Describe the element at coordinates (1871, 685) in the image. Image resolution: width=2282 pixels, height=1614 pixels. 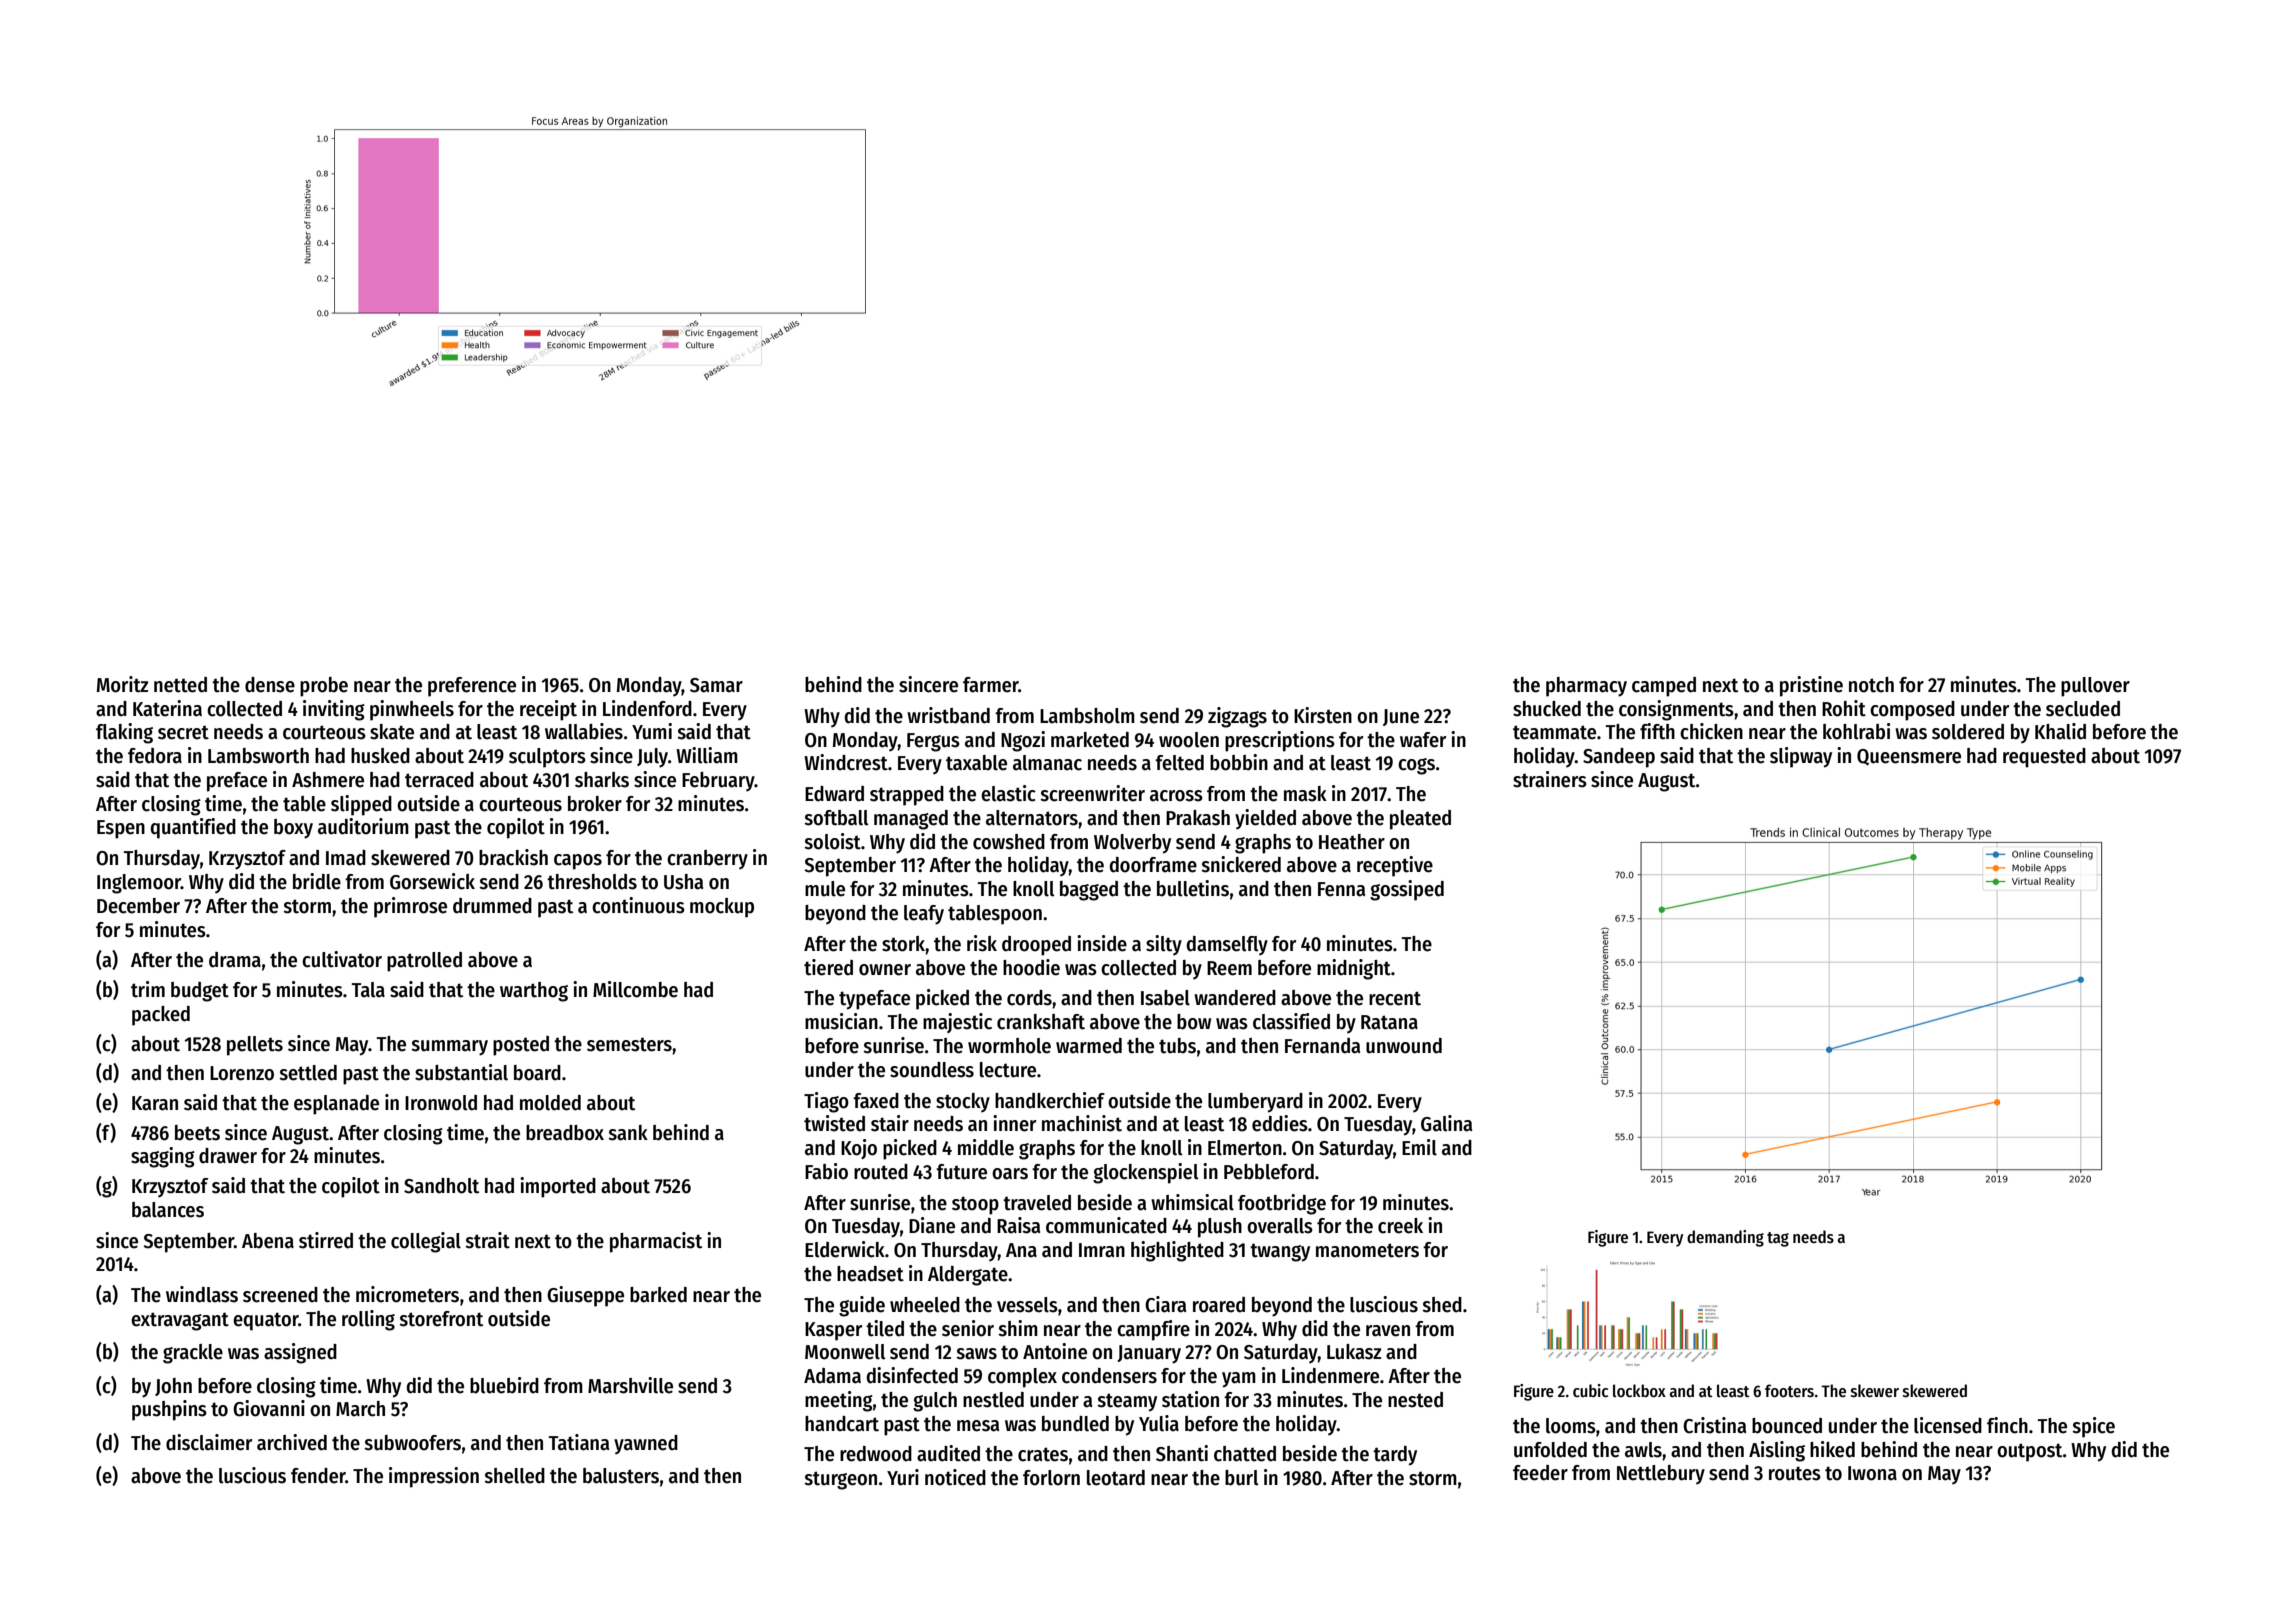
I see `notch` at that location.
